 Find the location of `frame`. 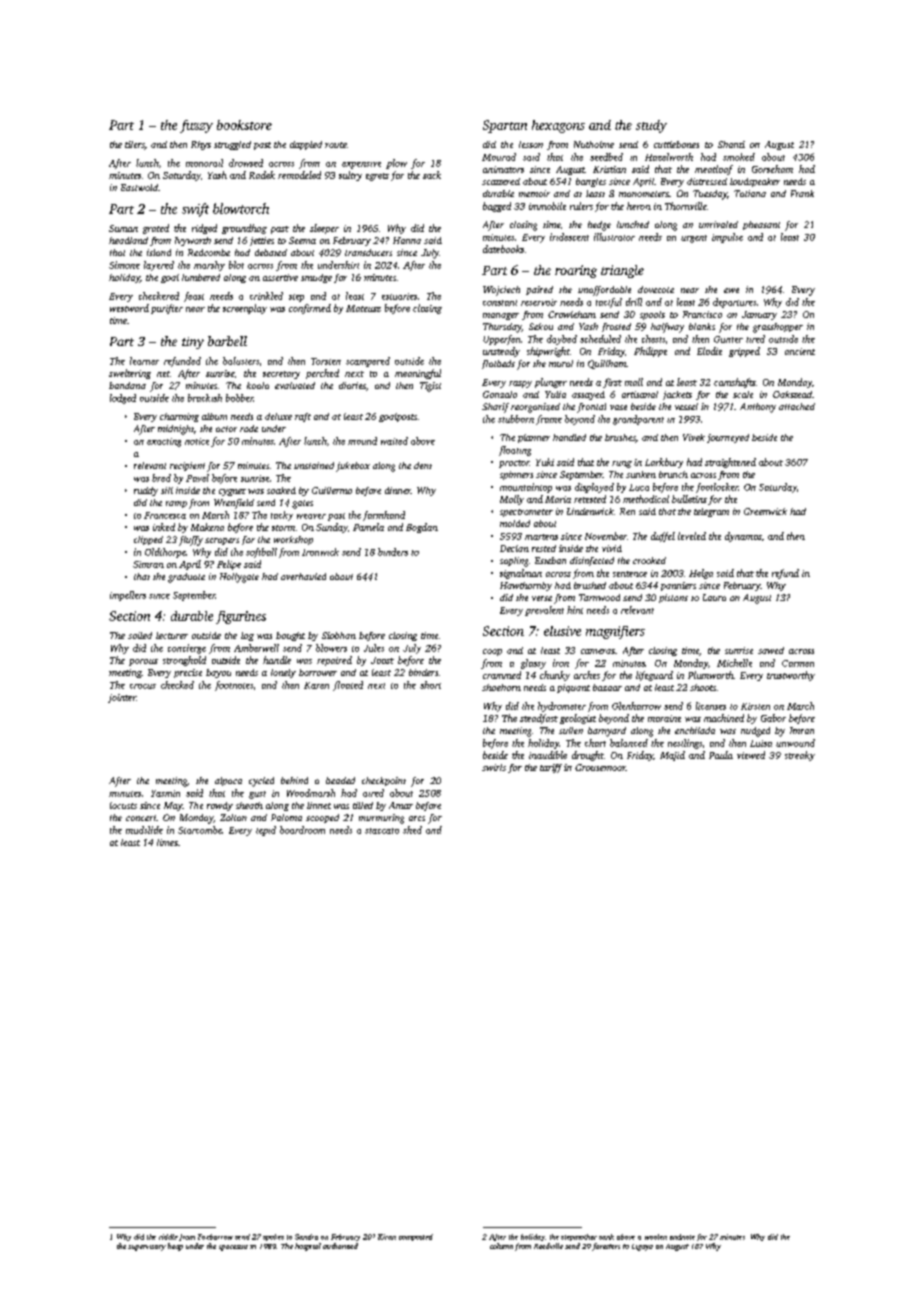

frame is located at coordinates (549, 420).
